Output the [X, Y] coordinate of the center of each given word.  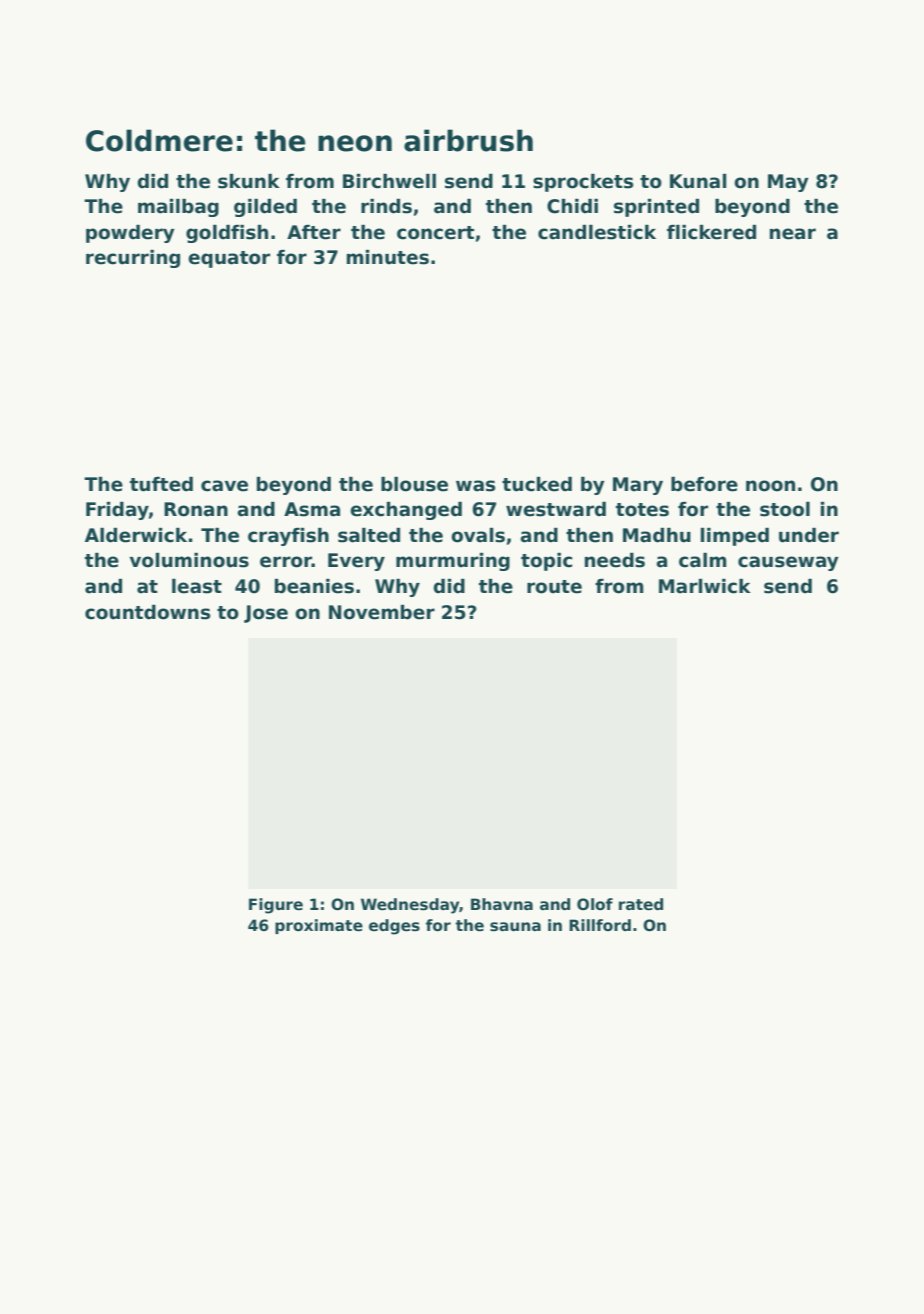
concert [435, 233]
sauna [515, 926]
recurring [133, 259]
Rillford [600, 925]
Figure [276, 906]
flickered [711, 232]
